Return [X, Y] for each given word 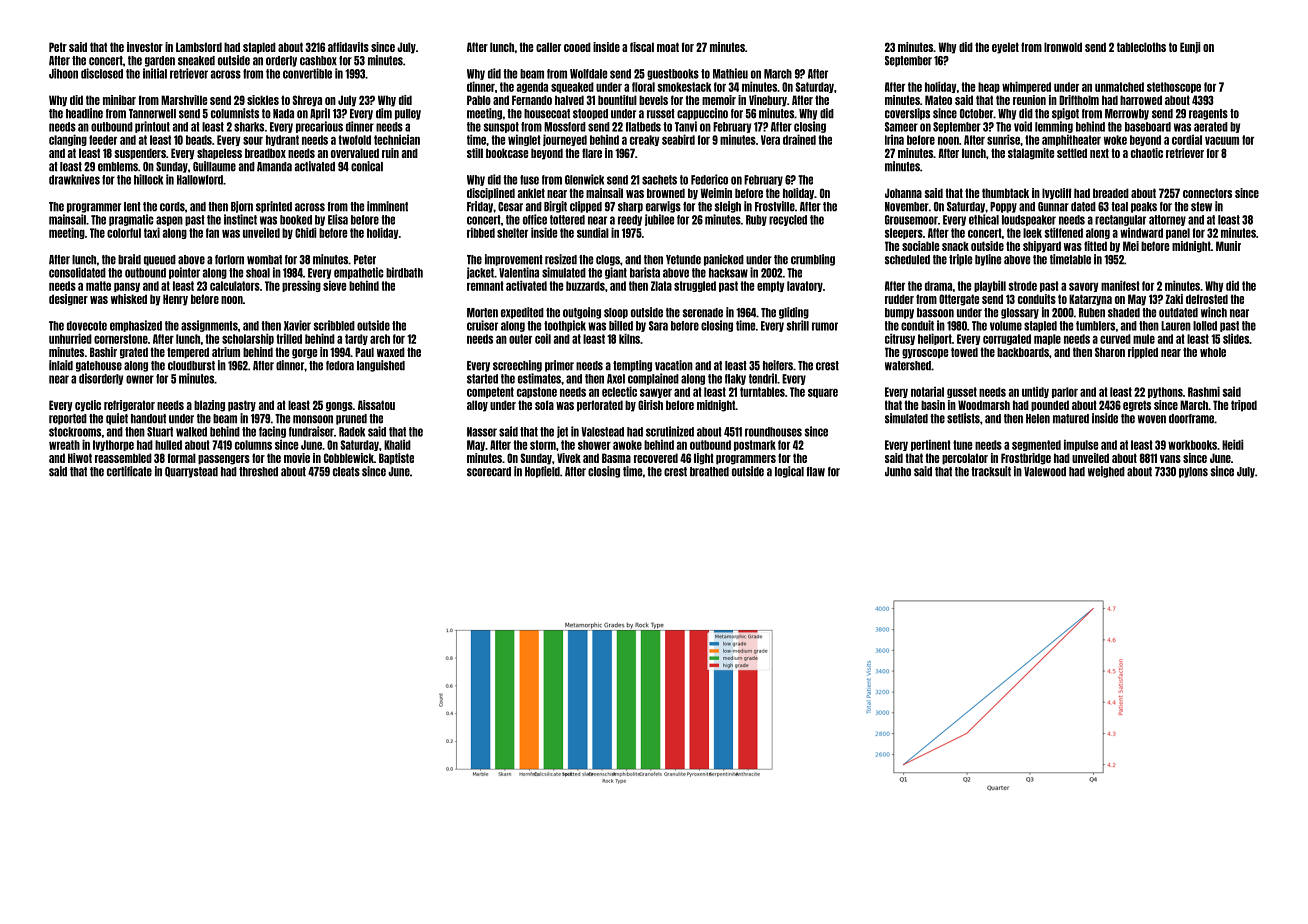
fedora [340, 366]
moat [668, 47]
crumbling [813, 260]
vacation [674, 365]
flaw [815, 472]
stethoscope [1174, 87]
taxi [152, 232]
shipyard [1042, 247]
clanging [68, 140]
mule [1144, 339]
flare [592, 153]
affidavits [348, 47]
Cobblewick [349, 458]
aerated [1211, 127]
